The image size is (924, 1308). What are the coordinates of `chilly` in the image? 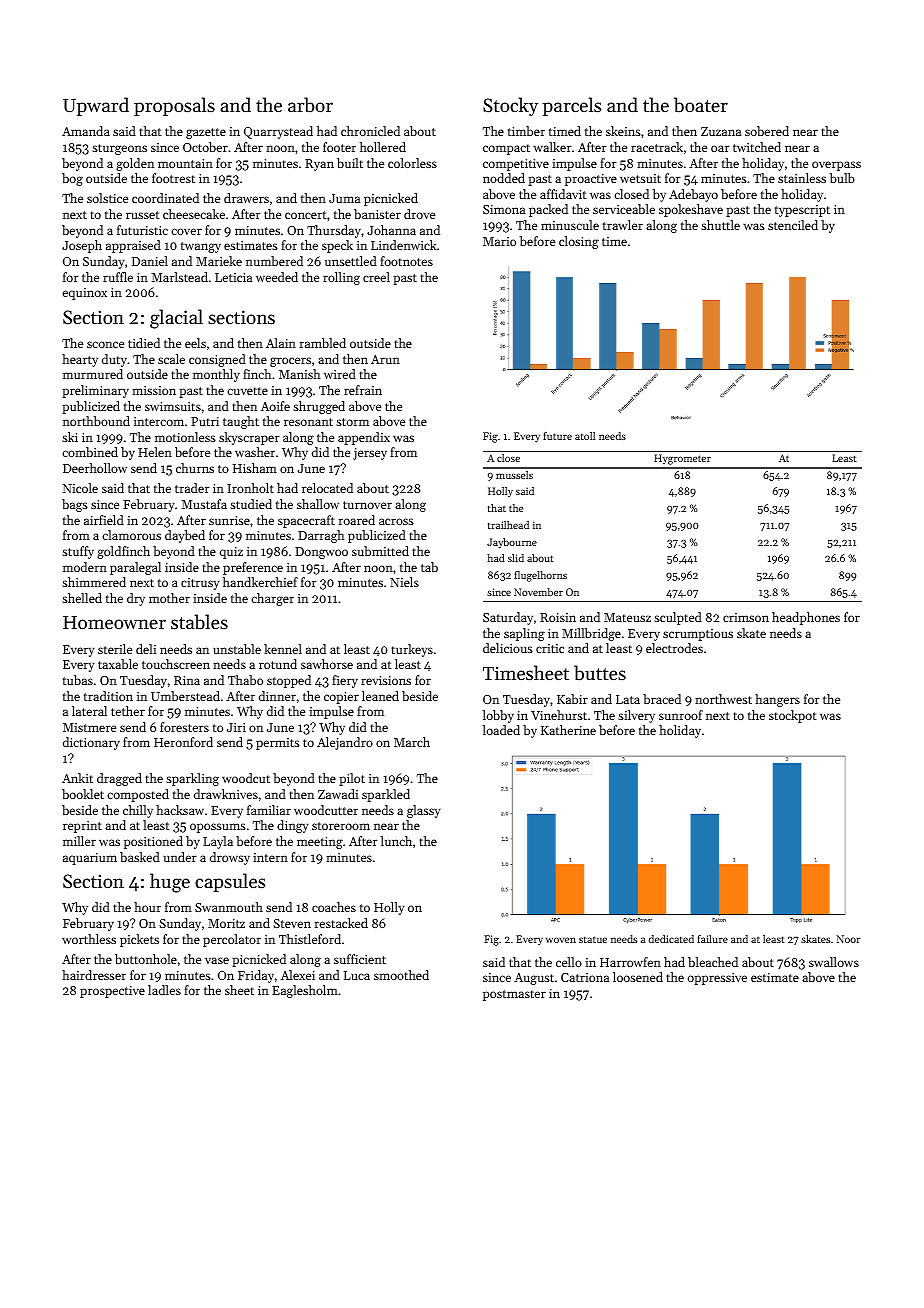 It's located at (138, 811).
